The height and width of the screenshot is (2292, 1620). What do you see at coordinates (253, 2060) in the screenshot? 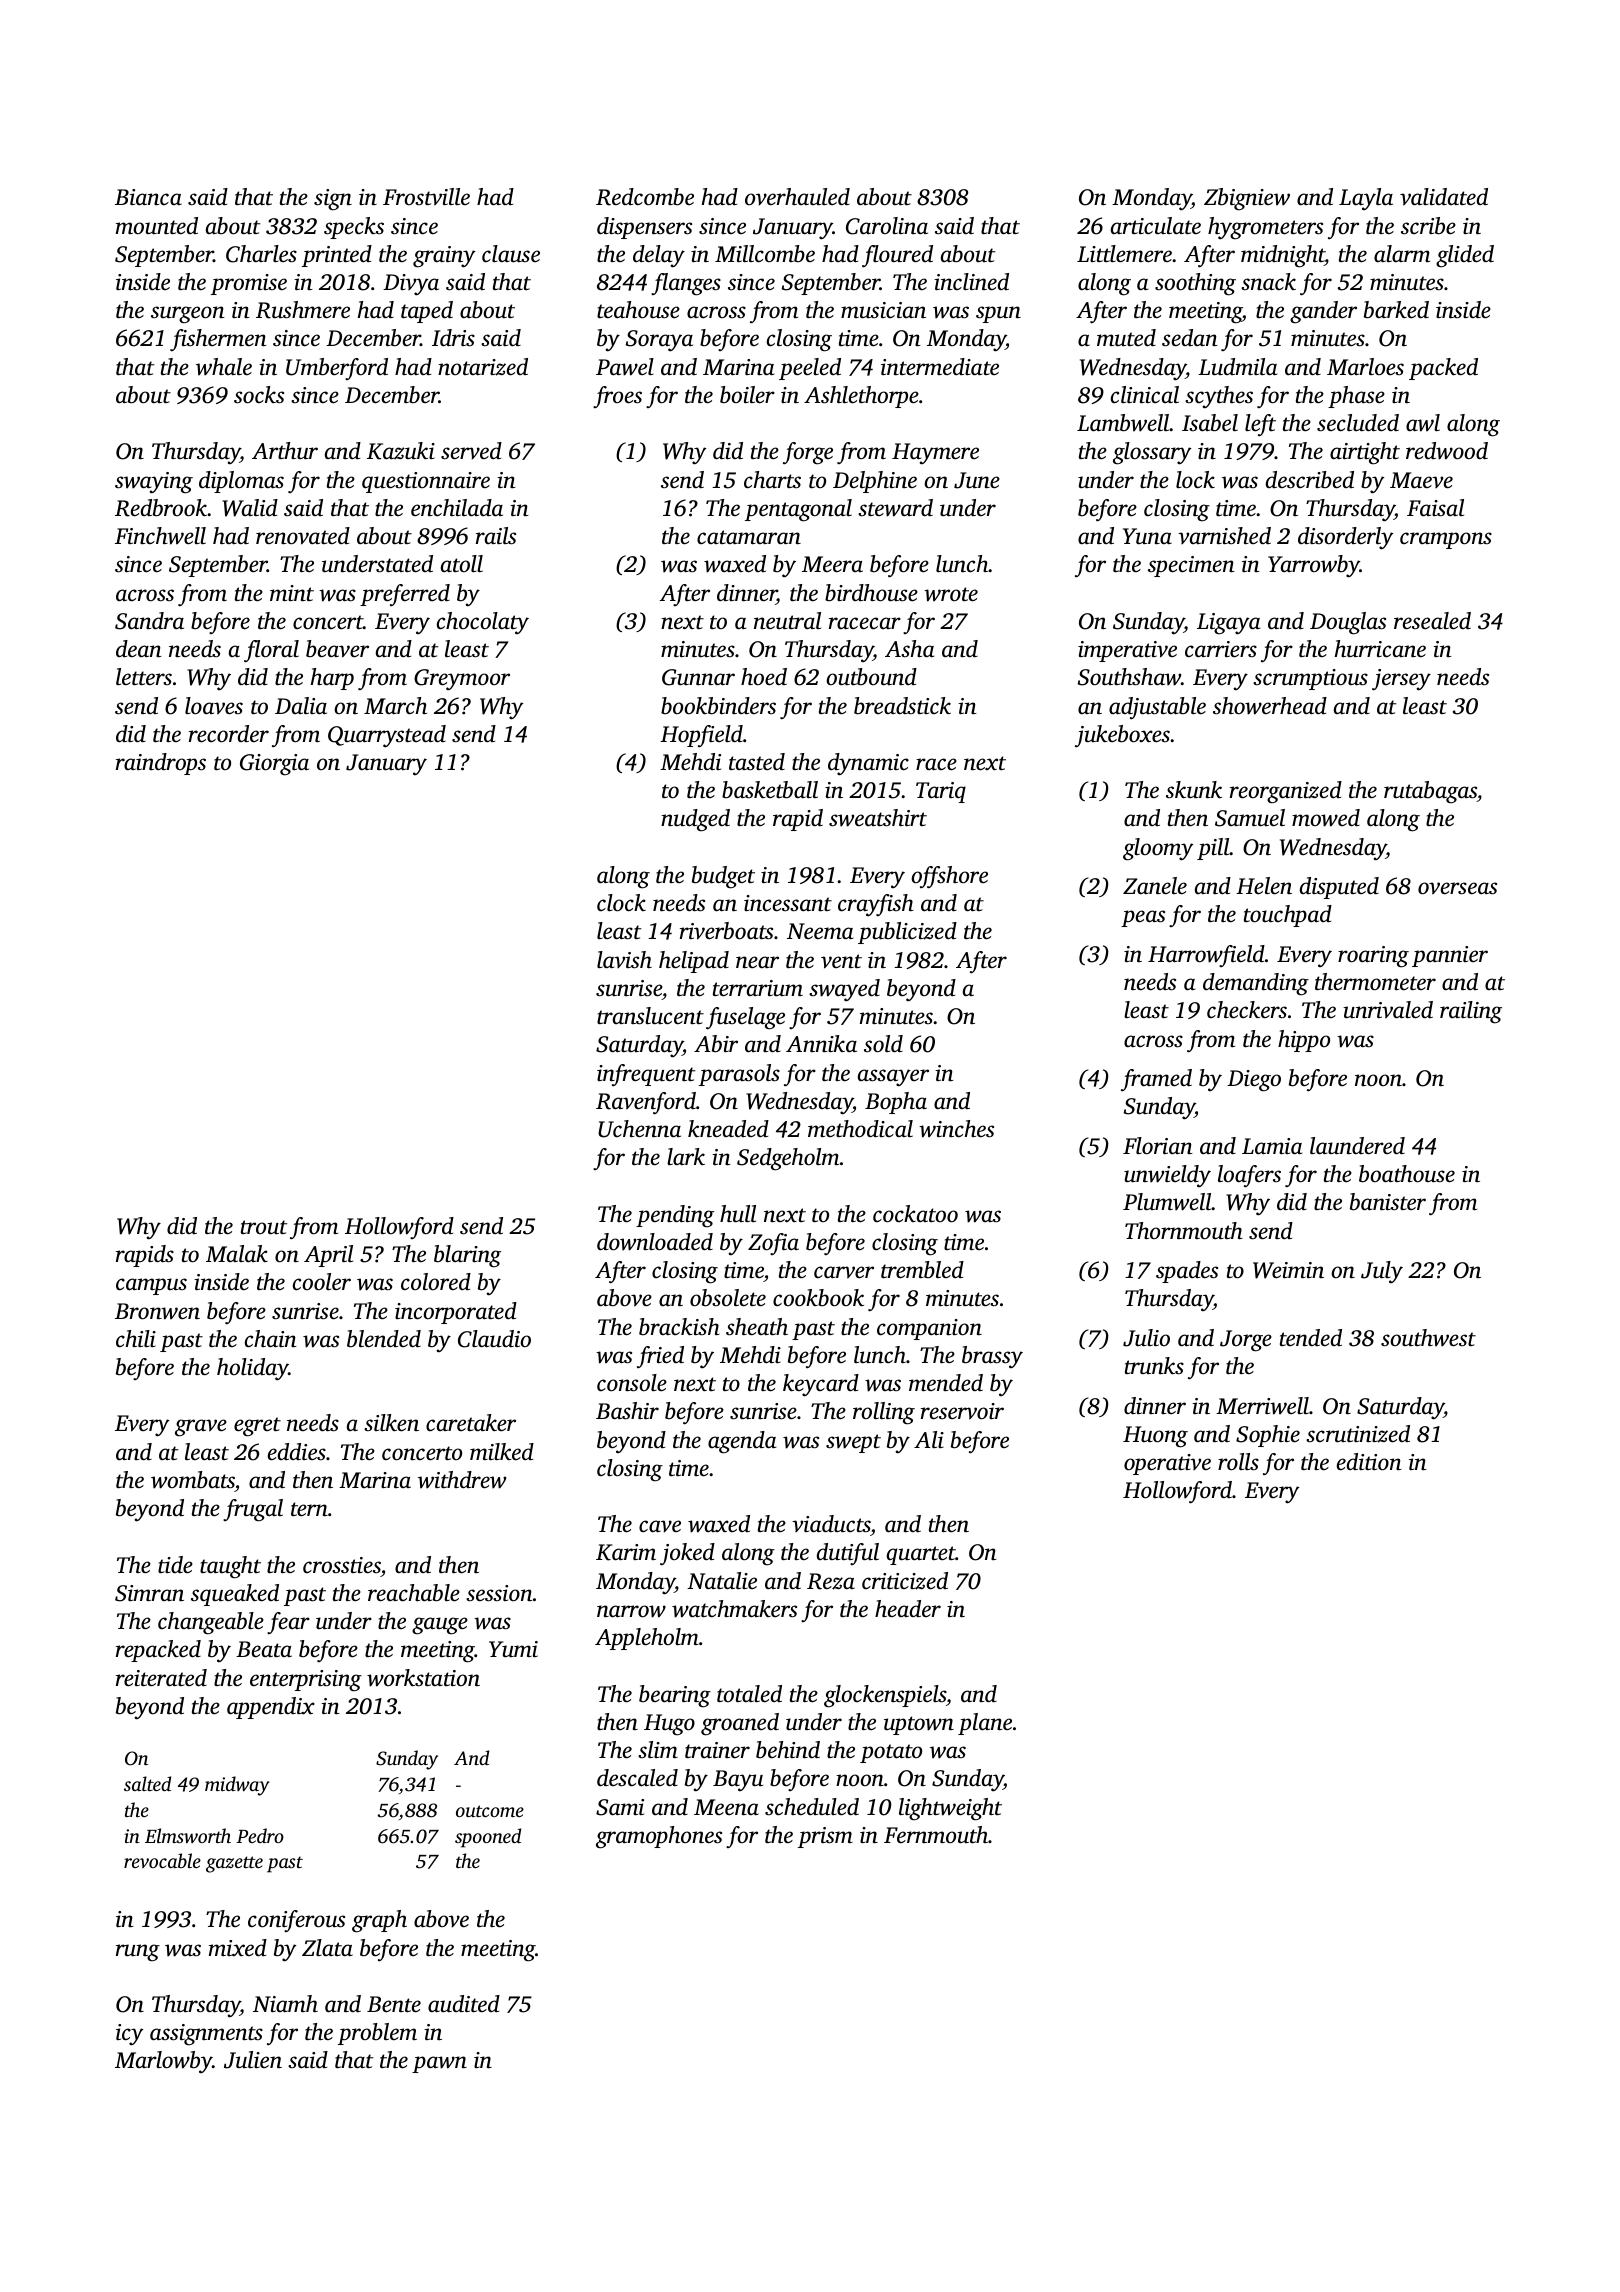
I see `Julien` at bounding box center [253, 2060].
